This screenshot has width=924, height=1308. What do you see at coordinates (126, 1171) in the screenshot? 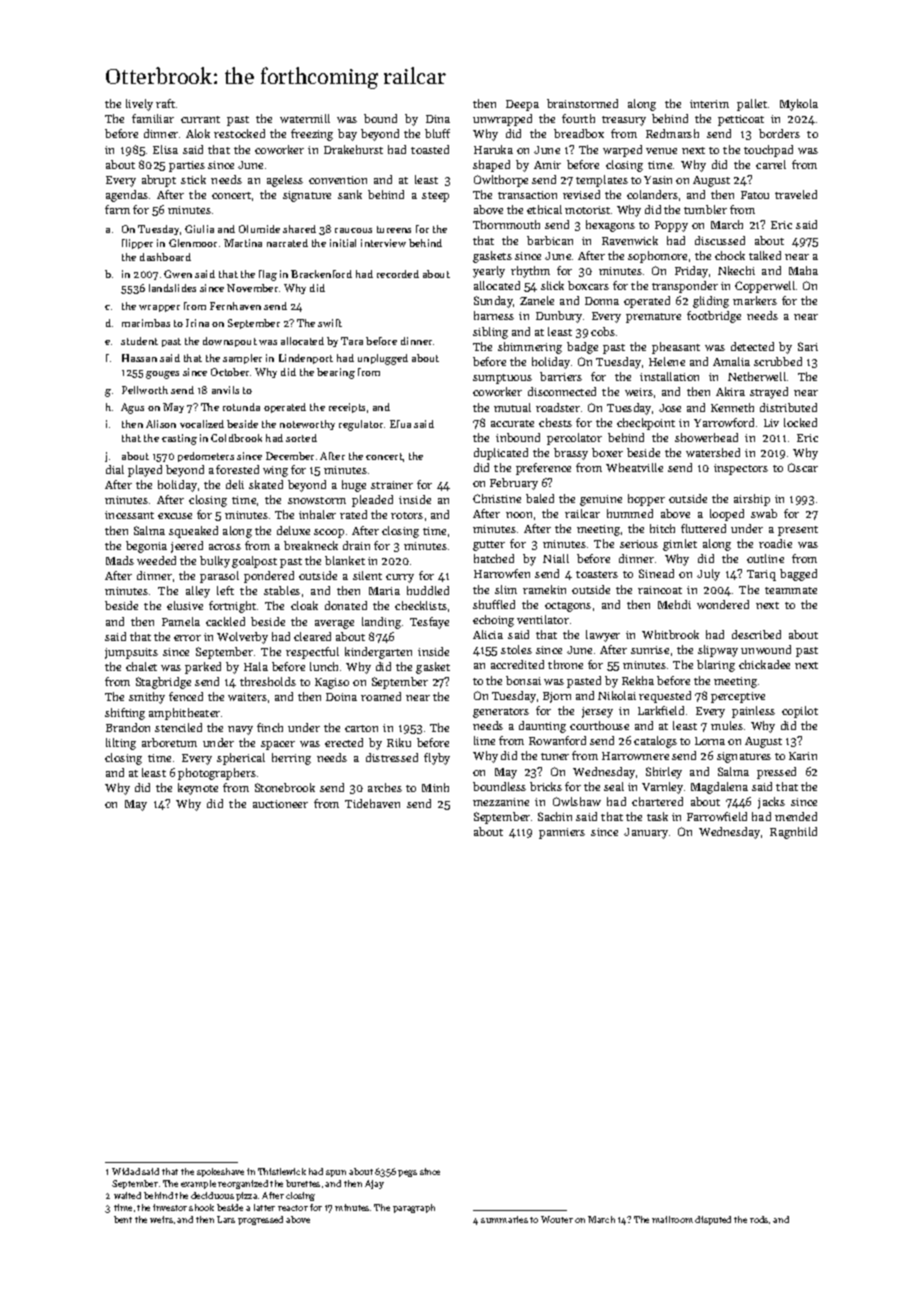
I see `Widad` at bounding box center [126, 1171].
